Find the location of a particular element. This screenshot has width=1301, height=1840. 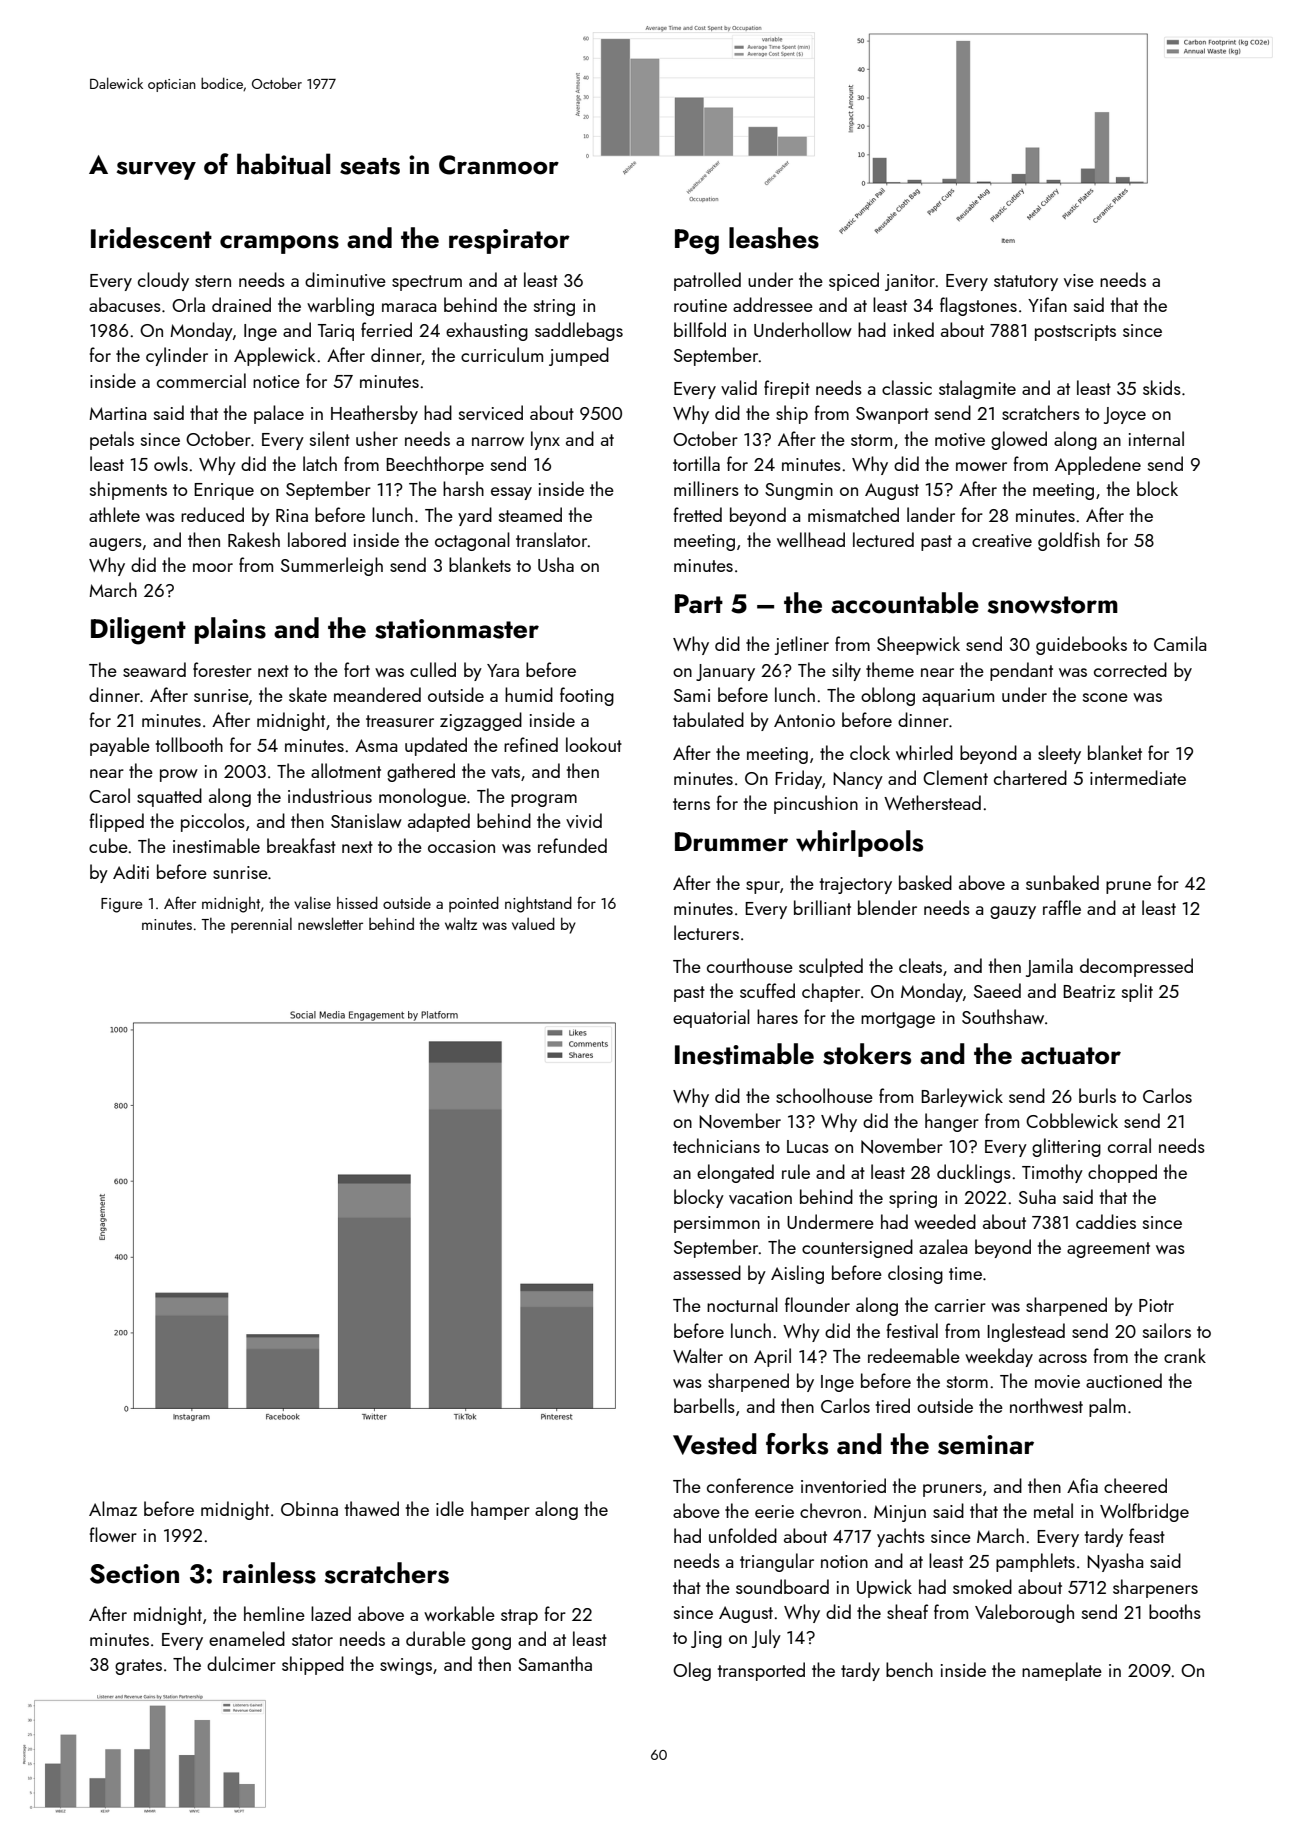

transported is located at coordinates (761, 1671).
